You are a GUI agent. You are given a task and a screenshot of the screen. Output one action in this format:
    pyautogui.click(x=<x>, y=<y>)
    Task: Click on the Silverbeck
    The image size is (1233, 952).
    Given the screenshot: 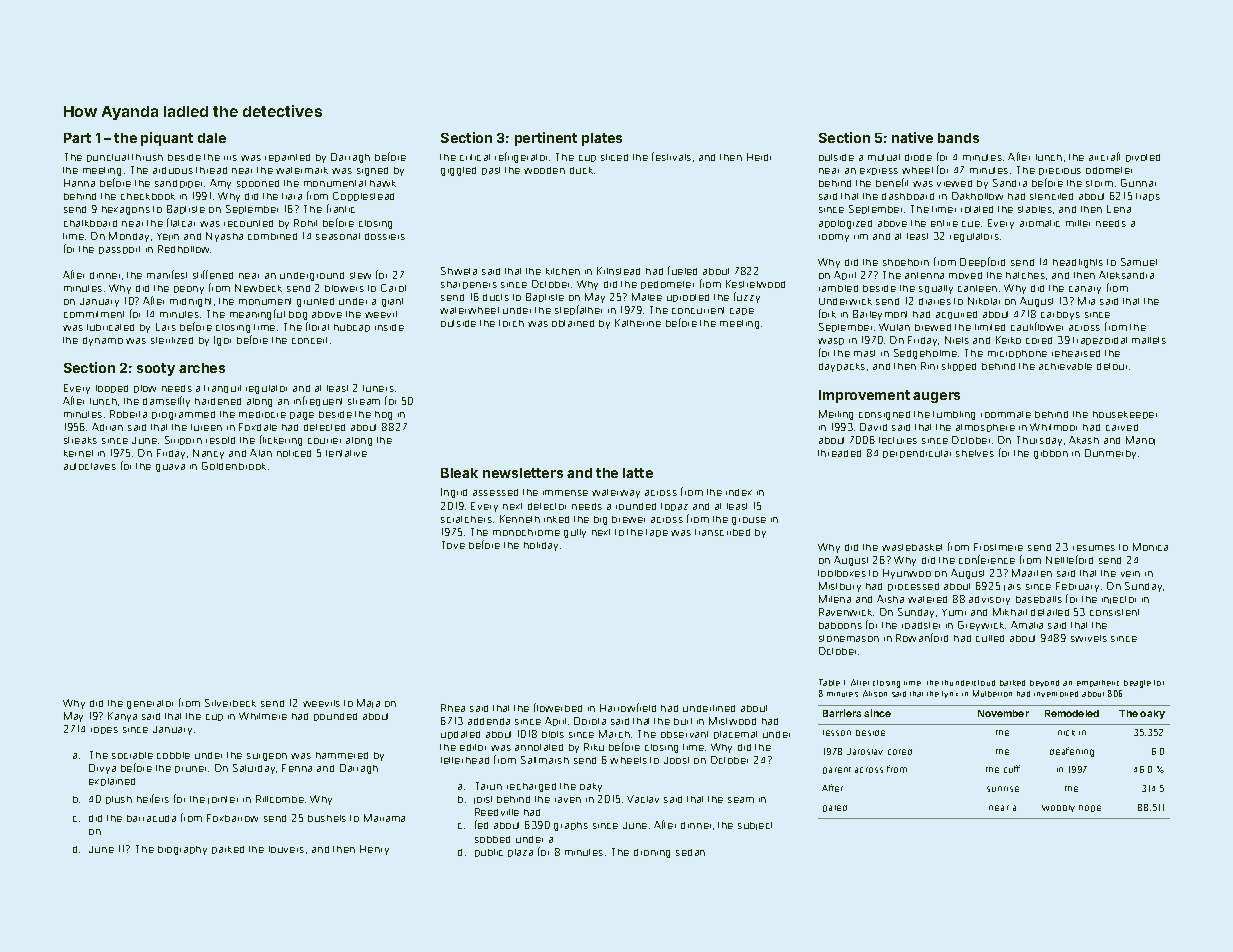 What is the action you would take?
    pyautogui.click(x=230, y=703)
